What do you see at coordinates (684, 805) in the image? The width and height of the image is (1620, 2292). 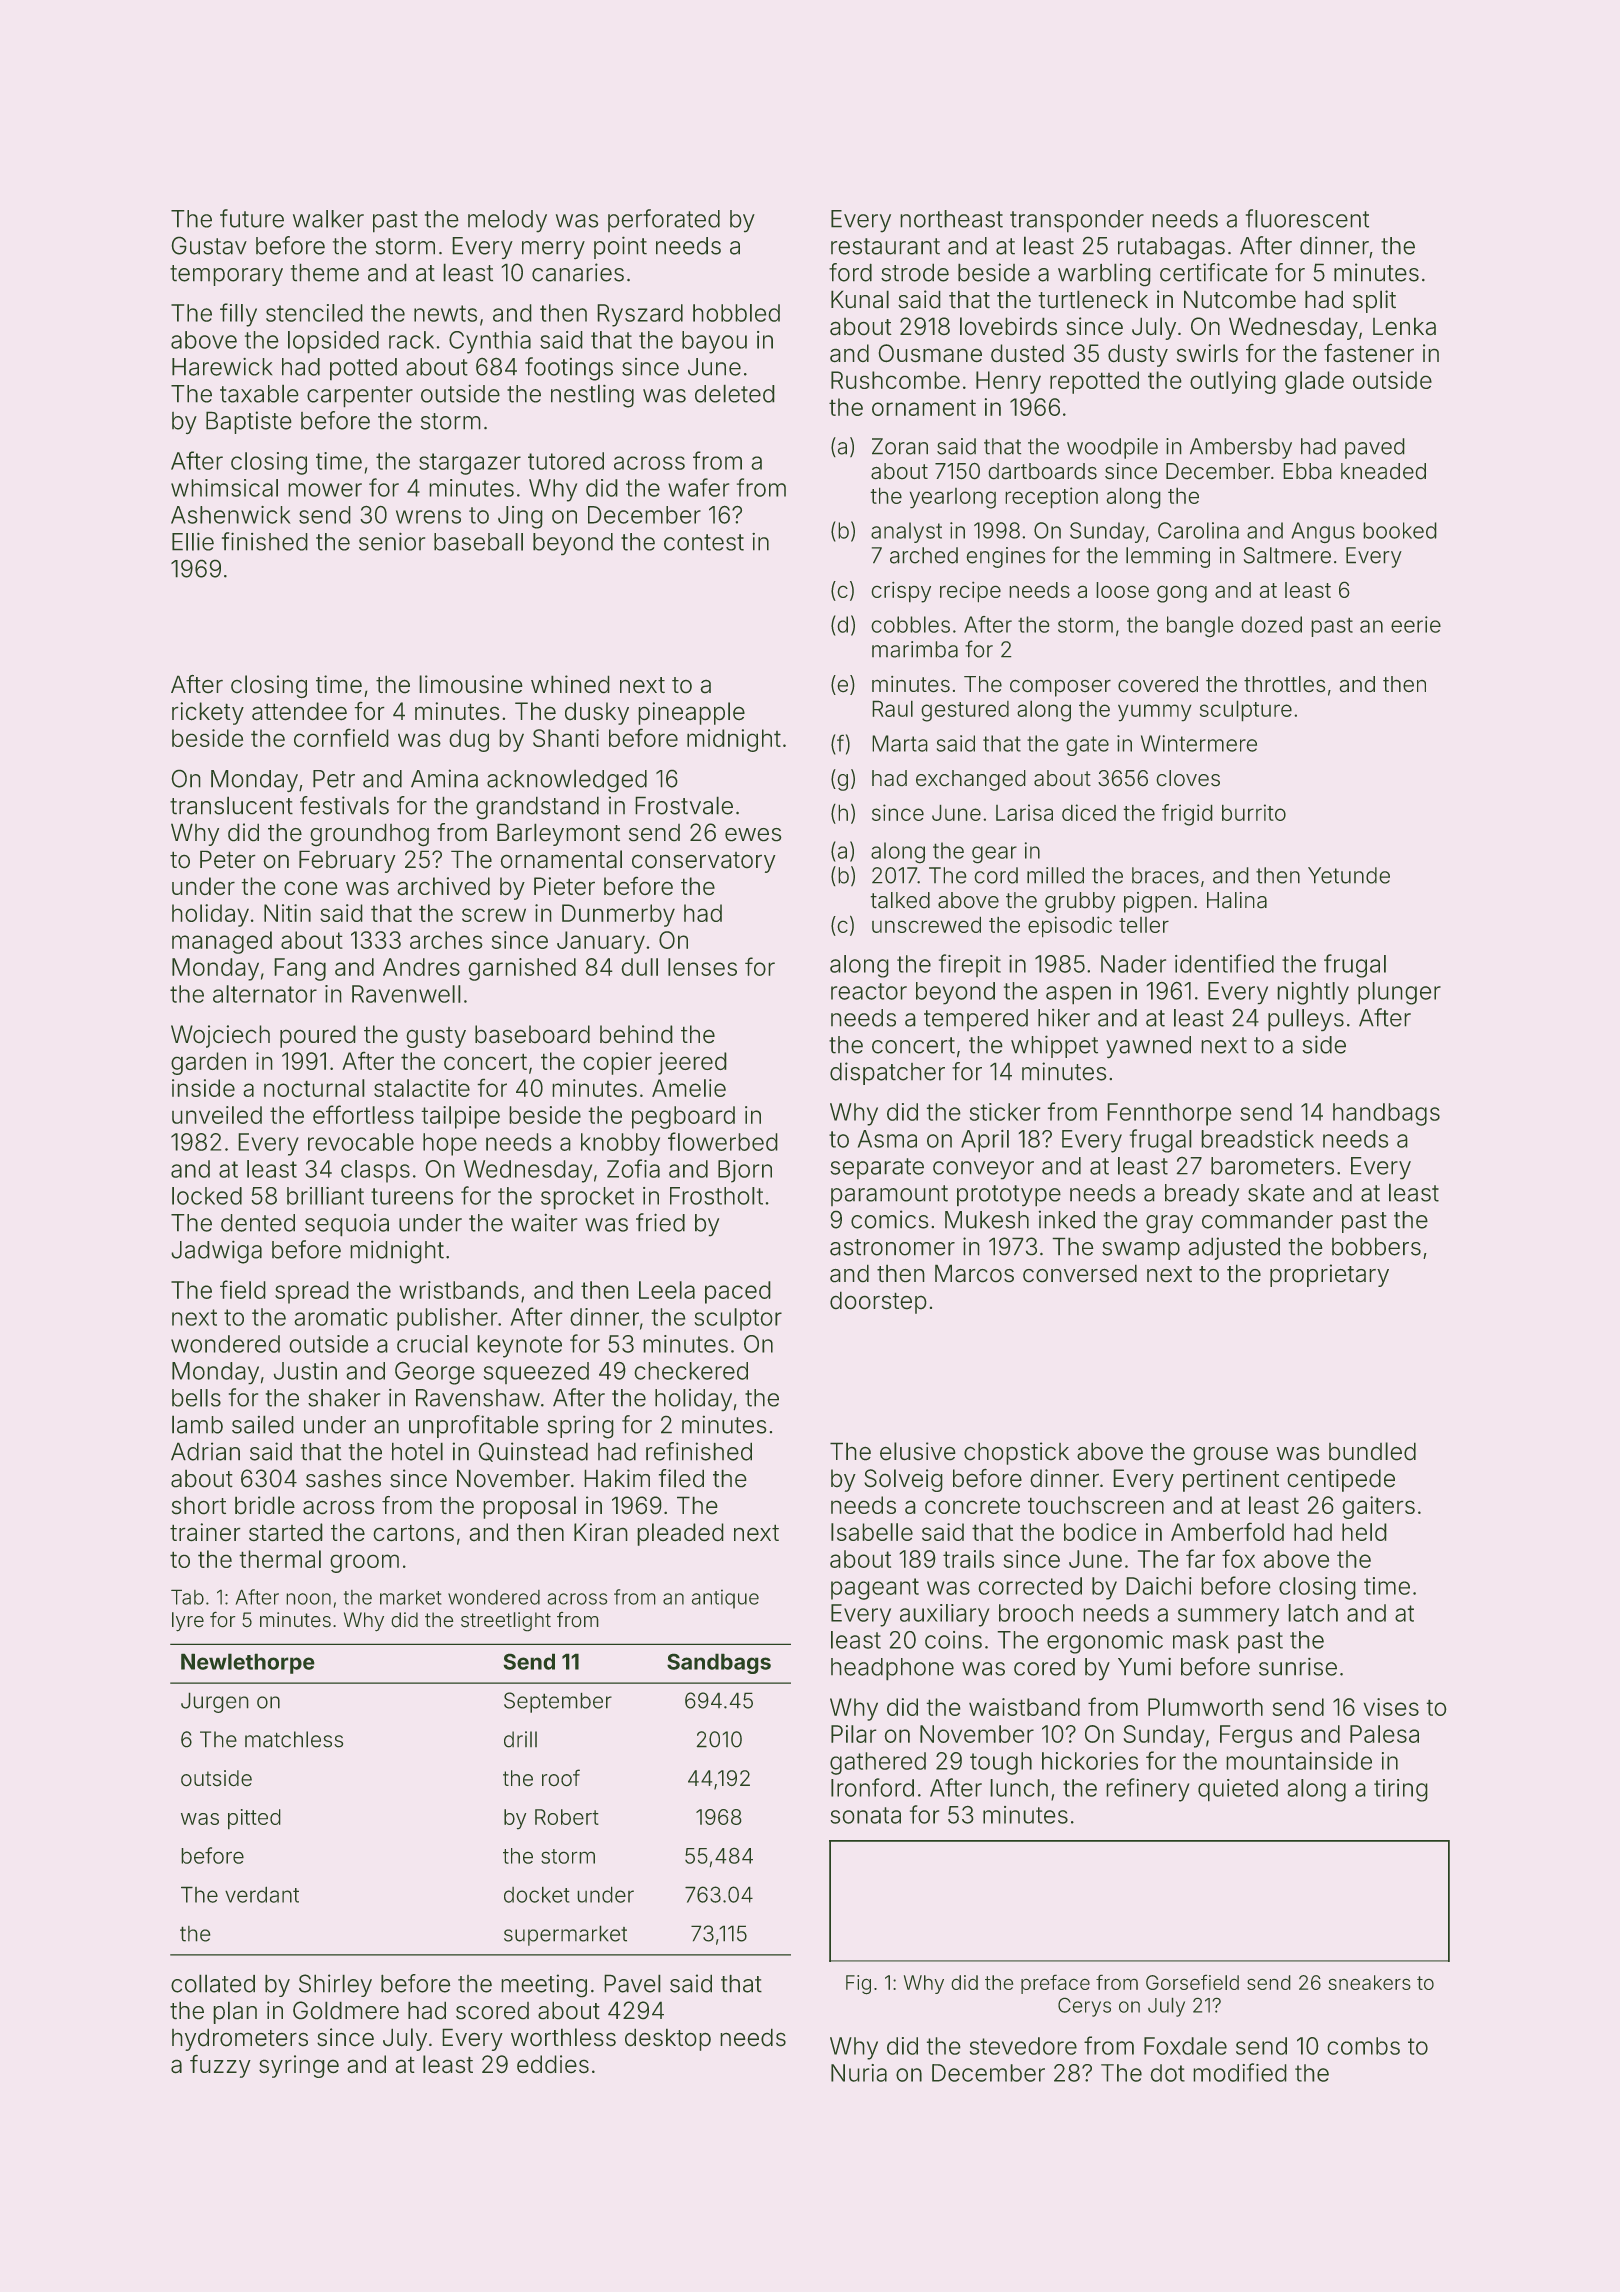 I see `Frostvale` at bounding box center [684, 805].
